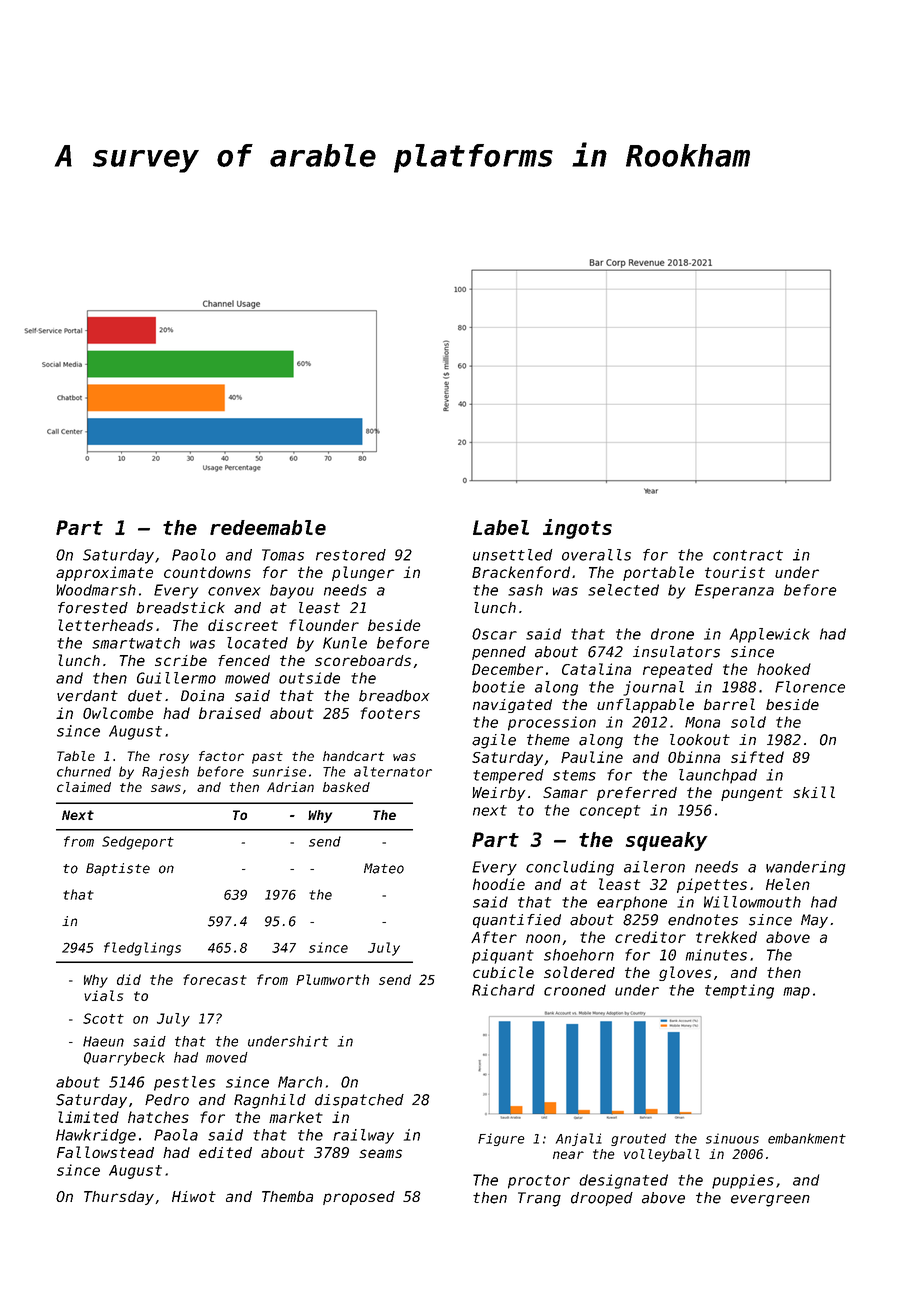  What do you see at coordinates (384, 868) in the page?
I see `Mateo` at bounding box center [384, 868].
